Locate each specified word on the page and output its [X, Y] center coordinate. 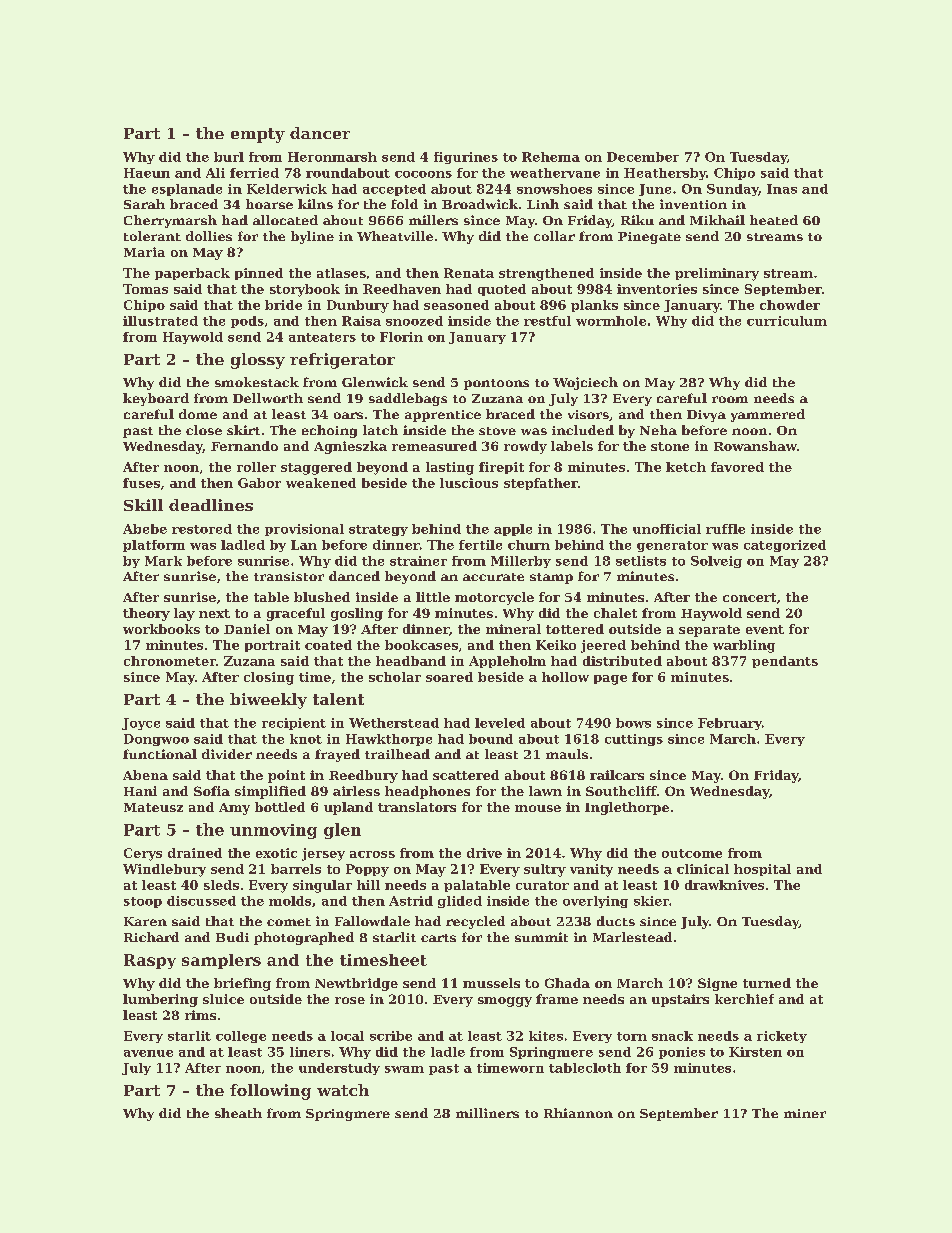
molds [290, 901]
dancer [320, 133]
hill [368, 885]
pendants [785, 662]
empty [258, 135]
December [643, 157]
